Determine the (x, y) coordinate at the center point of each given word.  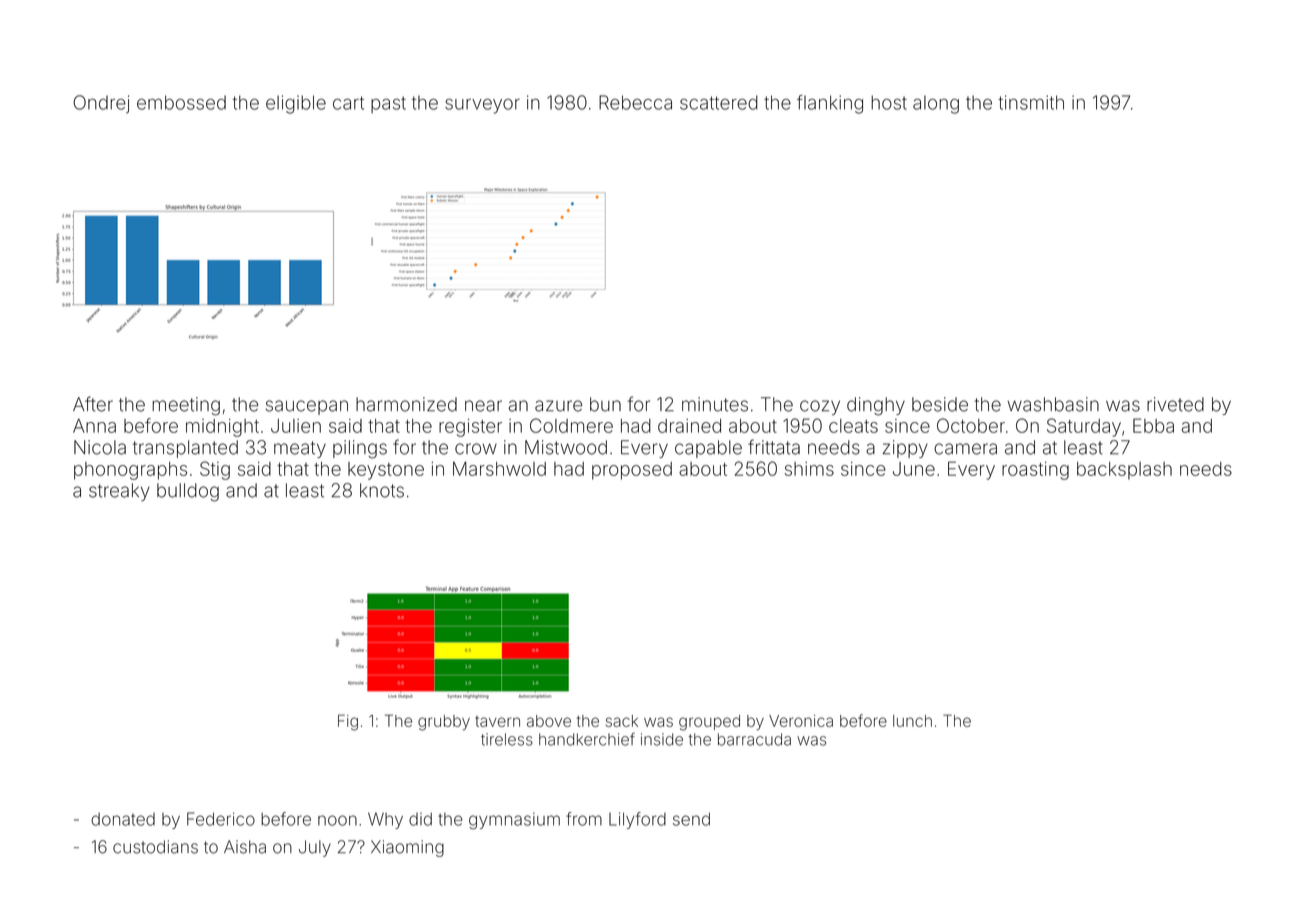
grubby (444, 723)
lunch (912, 721)
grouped (709, 723)
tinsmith (1031, 102)
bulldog (188, 492)
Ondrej (101, 104)
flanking (830, 104)
